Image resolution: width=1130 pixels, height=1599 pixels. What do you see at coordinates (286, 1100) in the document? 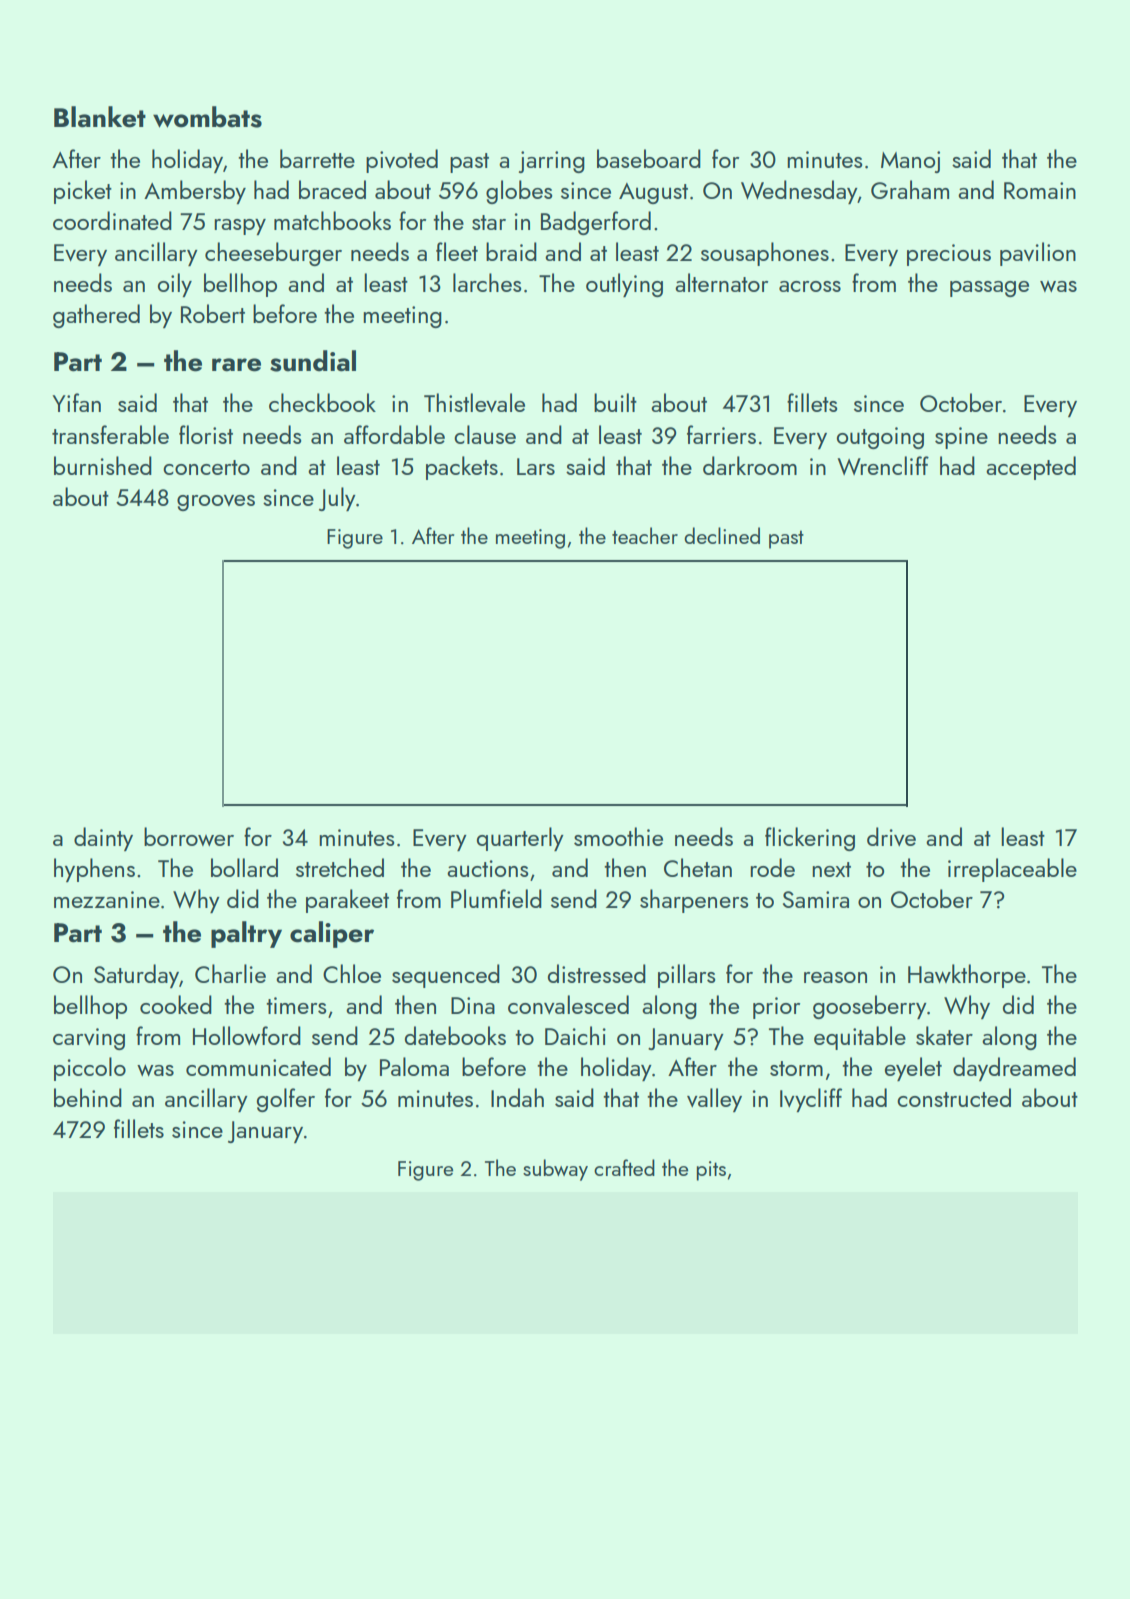
I see `golfer` at bounding box center [286, 1100].
